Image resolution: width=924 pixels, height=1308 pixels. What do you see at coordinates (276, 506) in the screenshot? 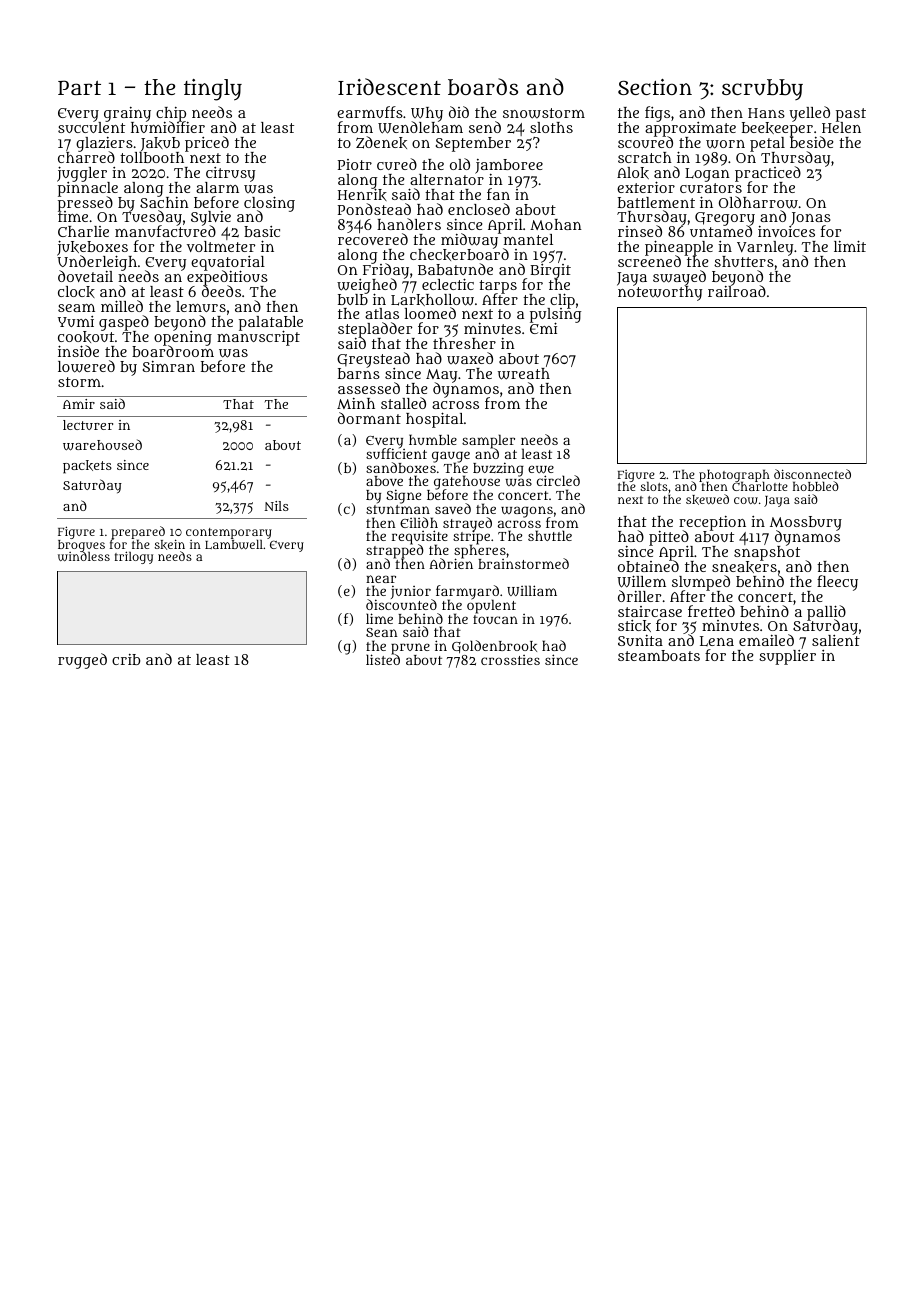
I see `Nils` at bounding box center [276, 506].
